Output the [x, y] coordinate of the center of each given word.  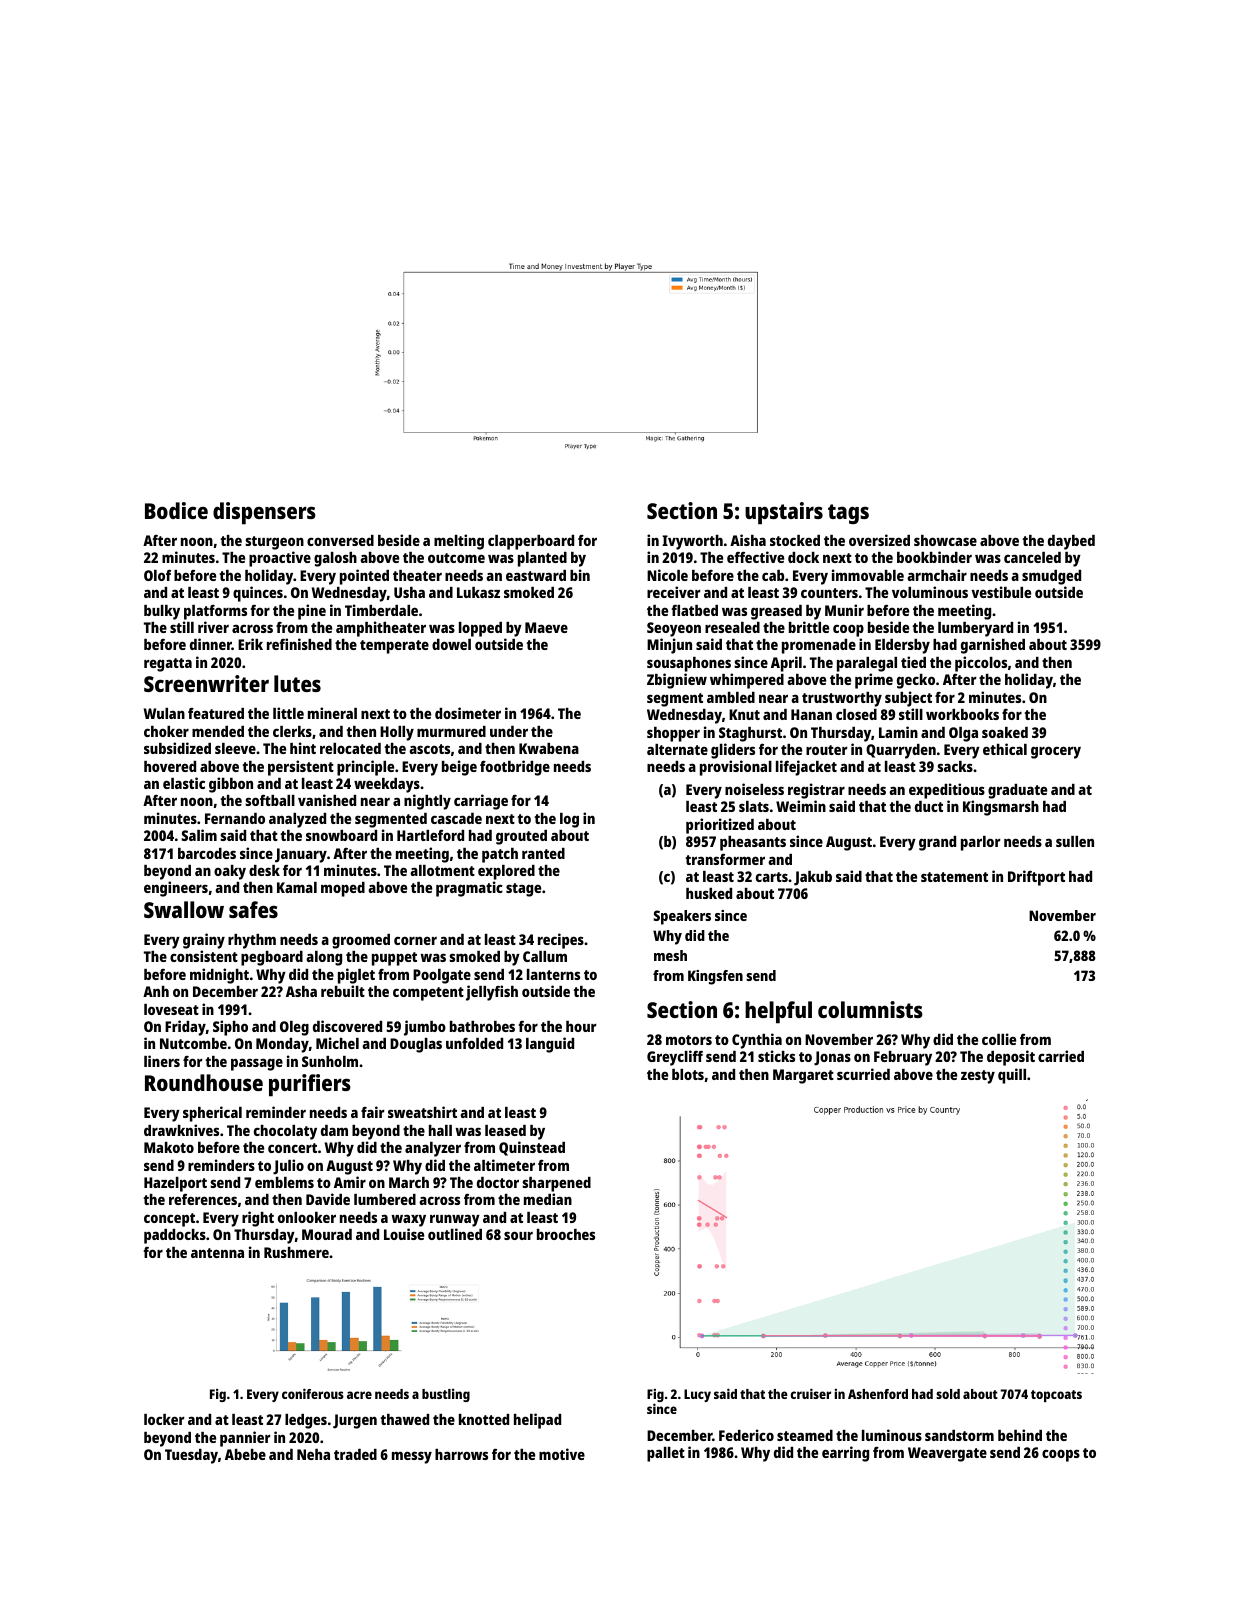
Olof [157, 575]
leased [505, 1130]
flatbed [694, 610]
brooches [566, 1234]
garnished [993, 646]
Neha [313, 1454]
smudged [1051, 577]
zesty [978, 1077]
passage [257, 1064]
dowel [451, 644]
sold [948, 1394]
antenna [217, 1253]
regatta [168, 665]
